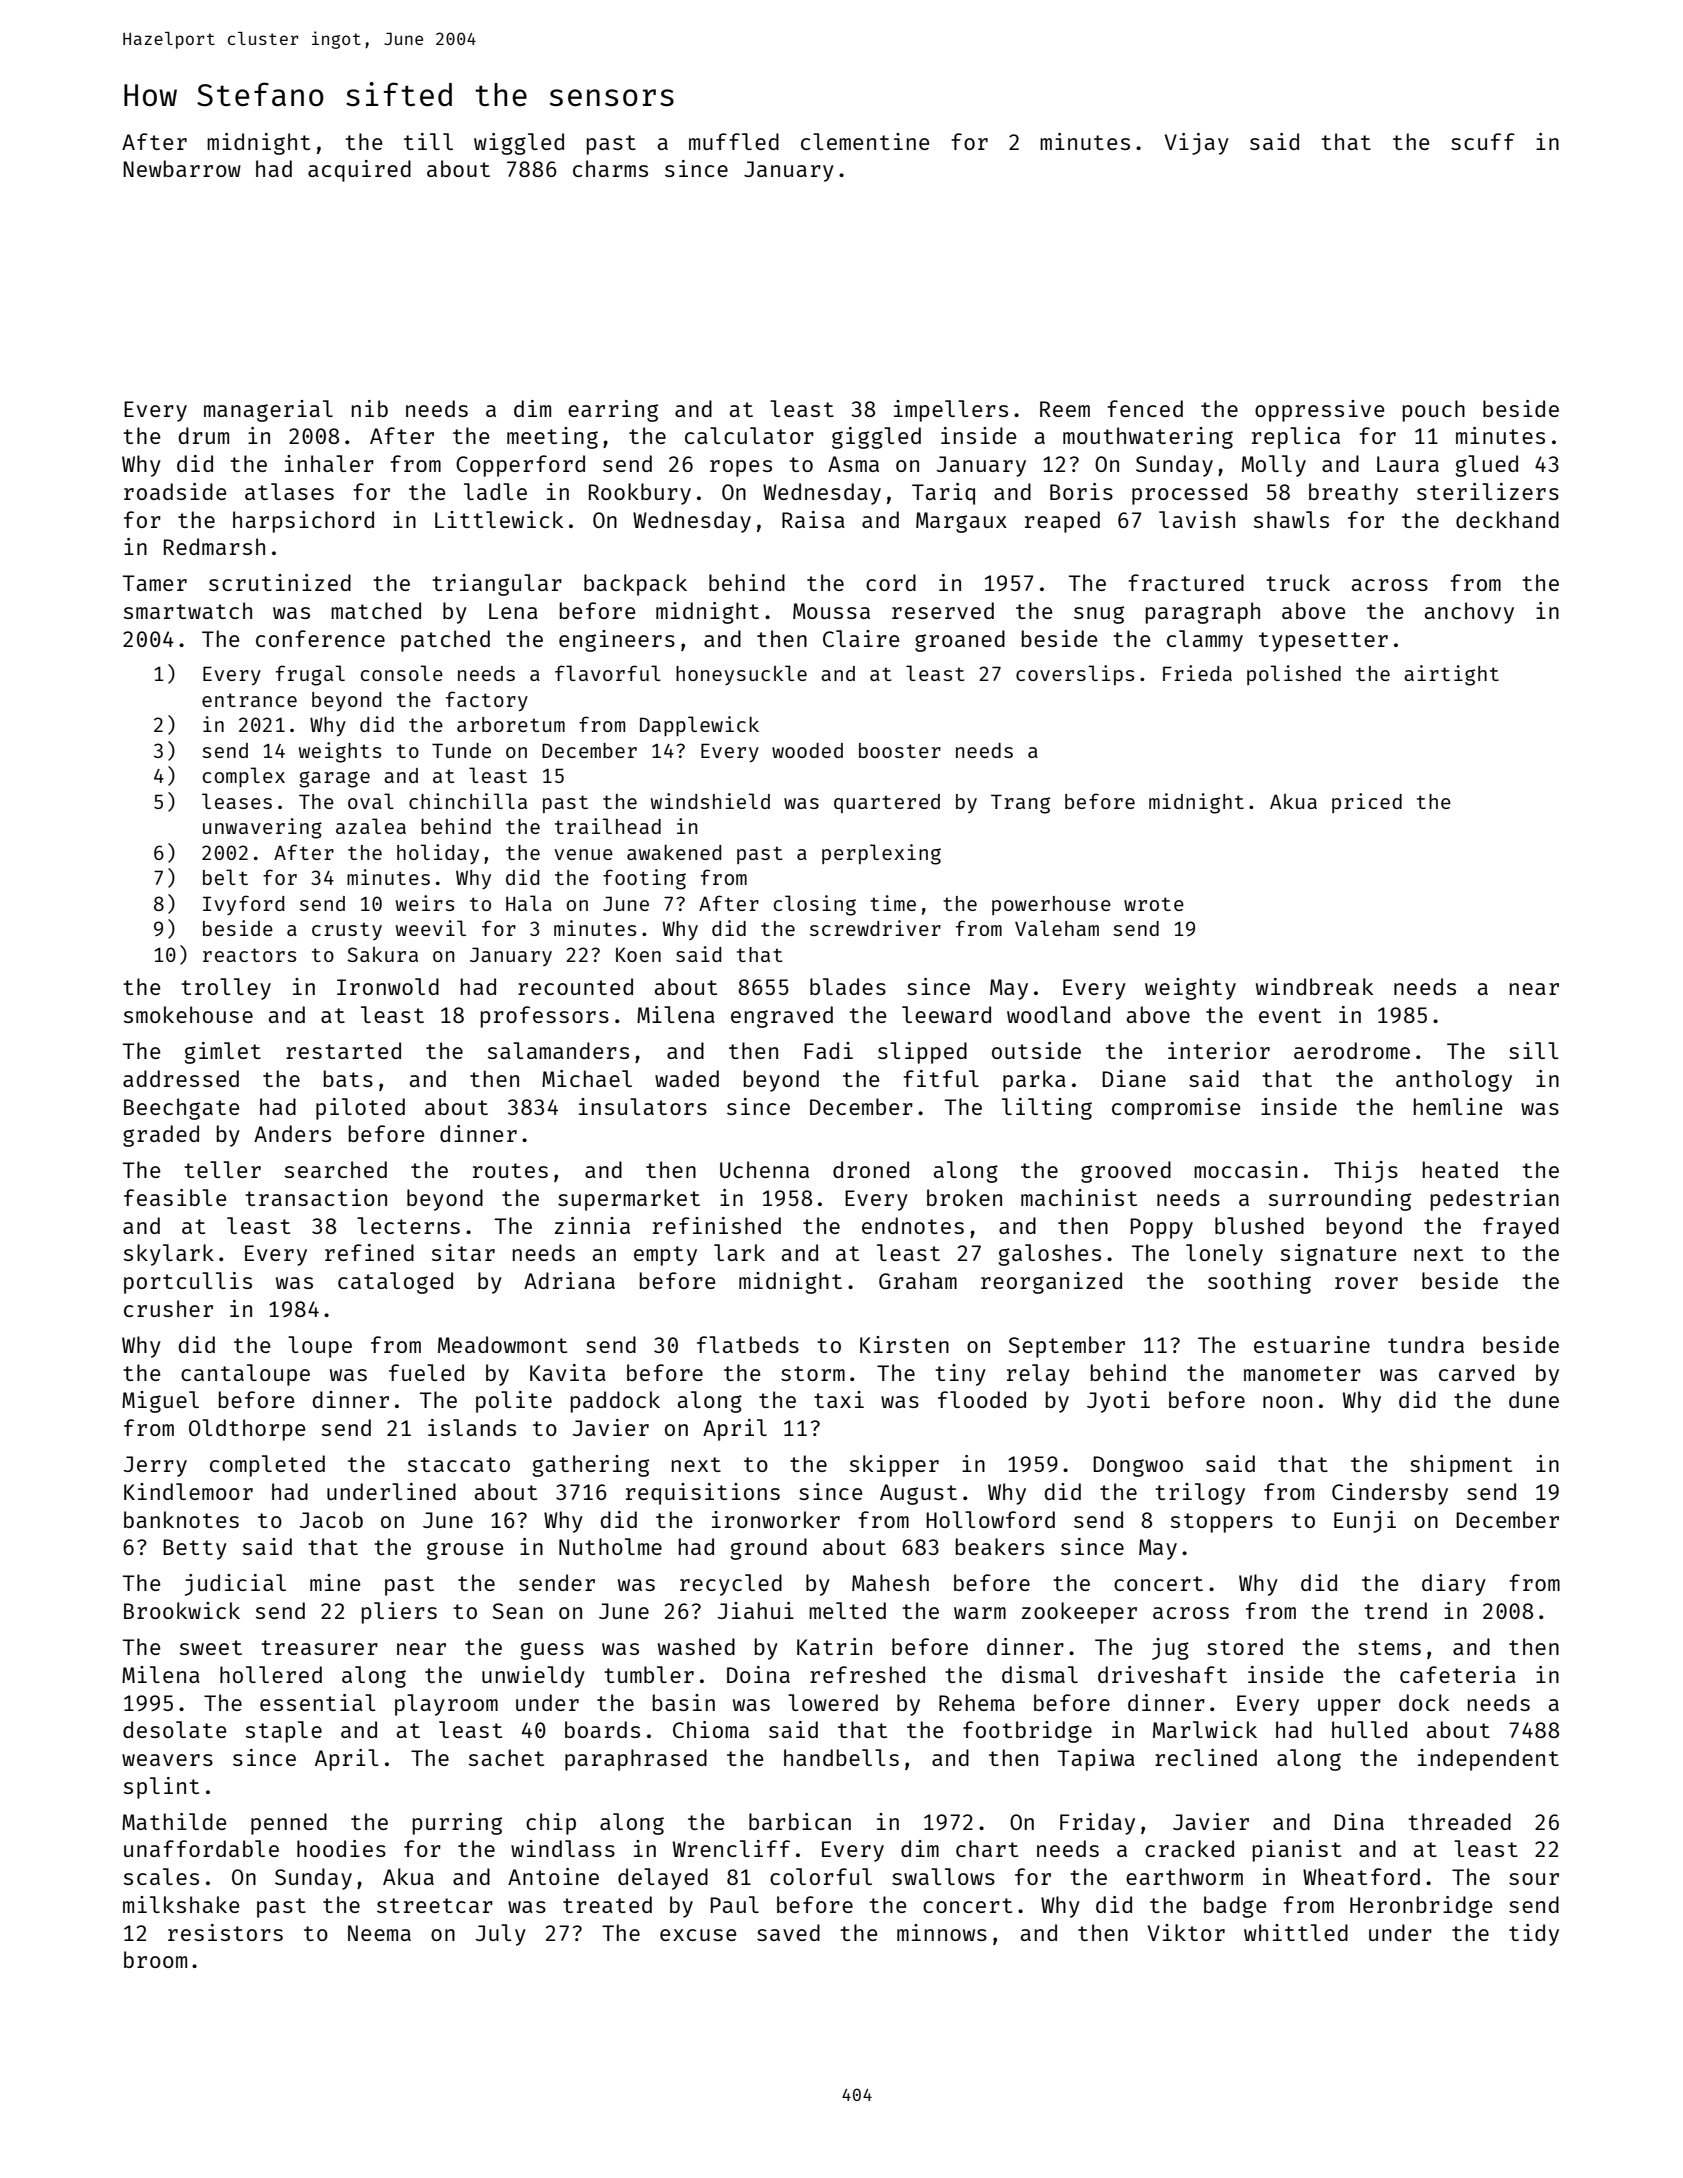 This screenshot has height=2178, width=1683. What do you see at coordinates (182, 168) in the screenshot?
I see `Newbarrow` at bounding box center [182, 168].
